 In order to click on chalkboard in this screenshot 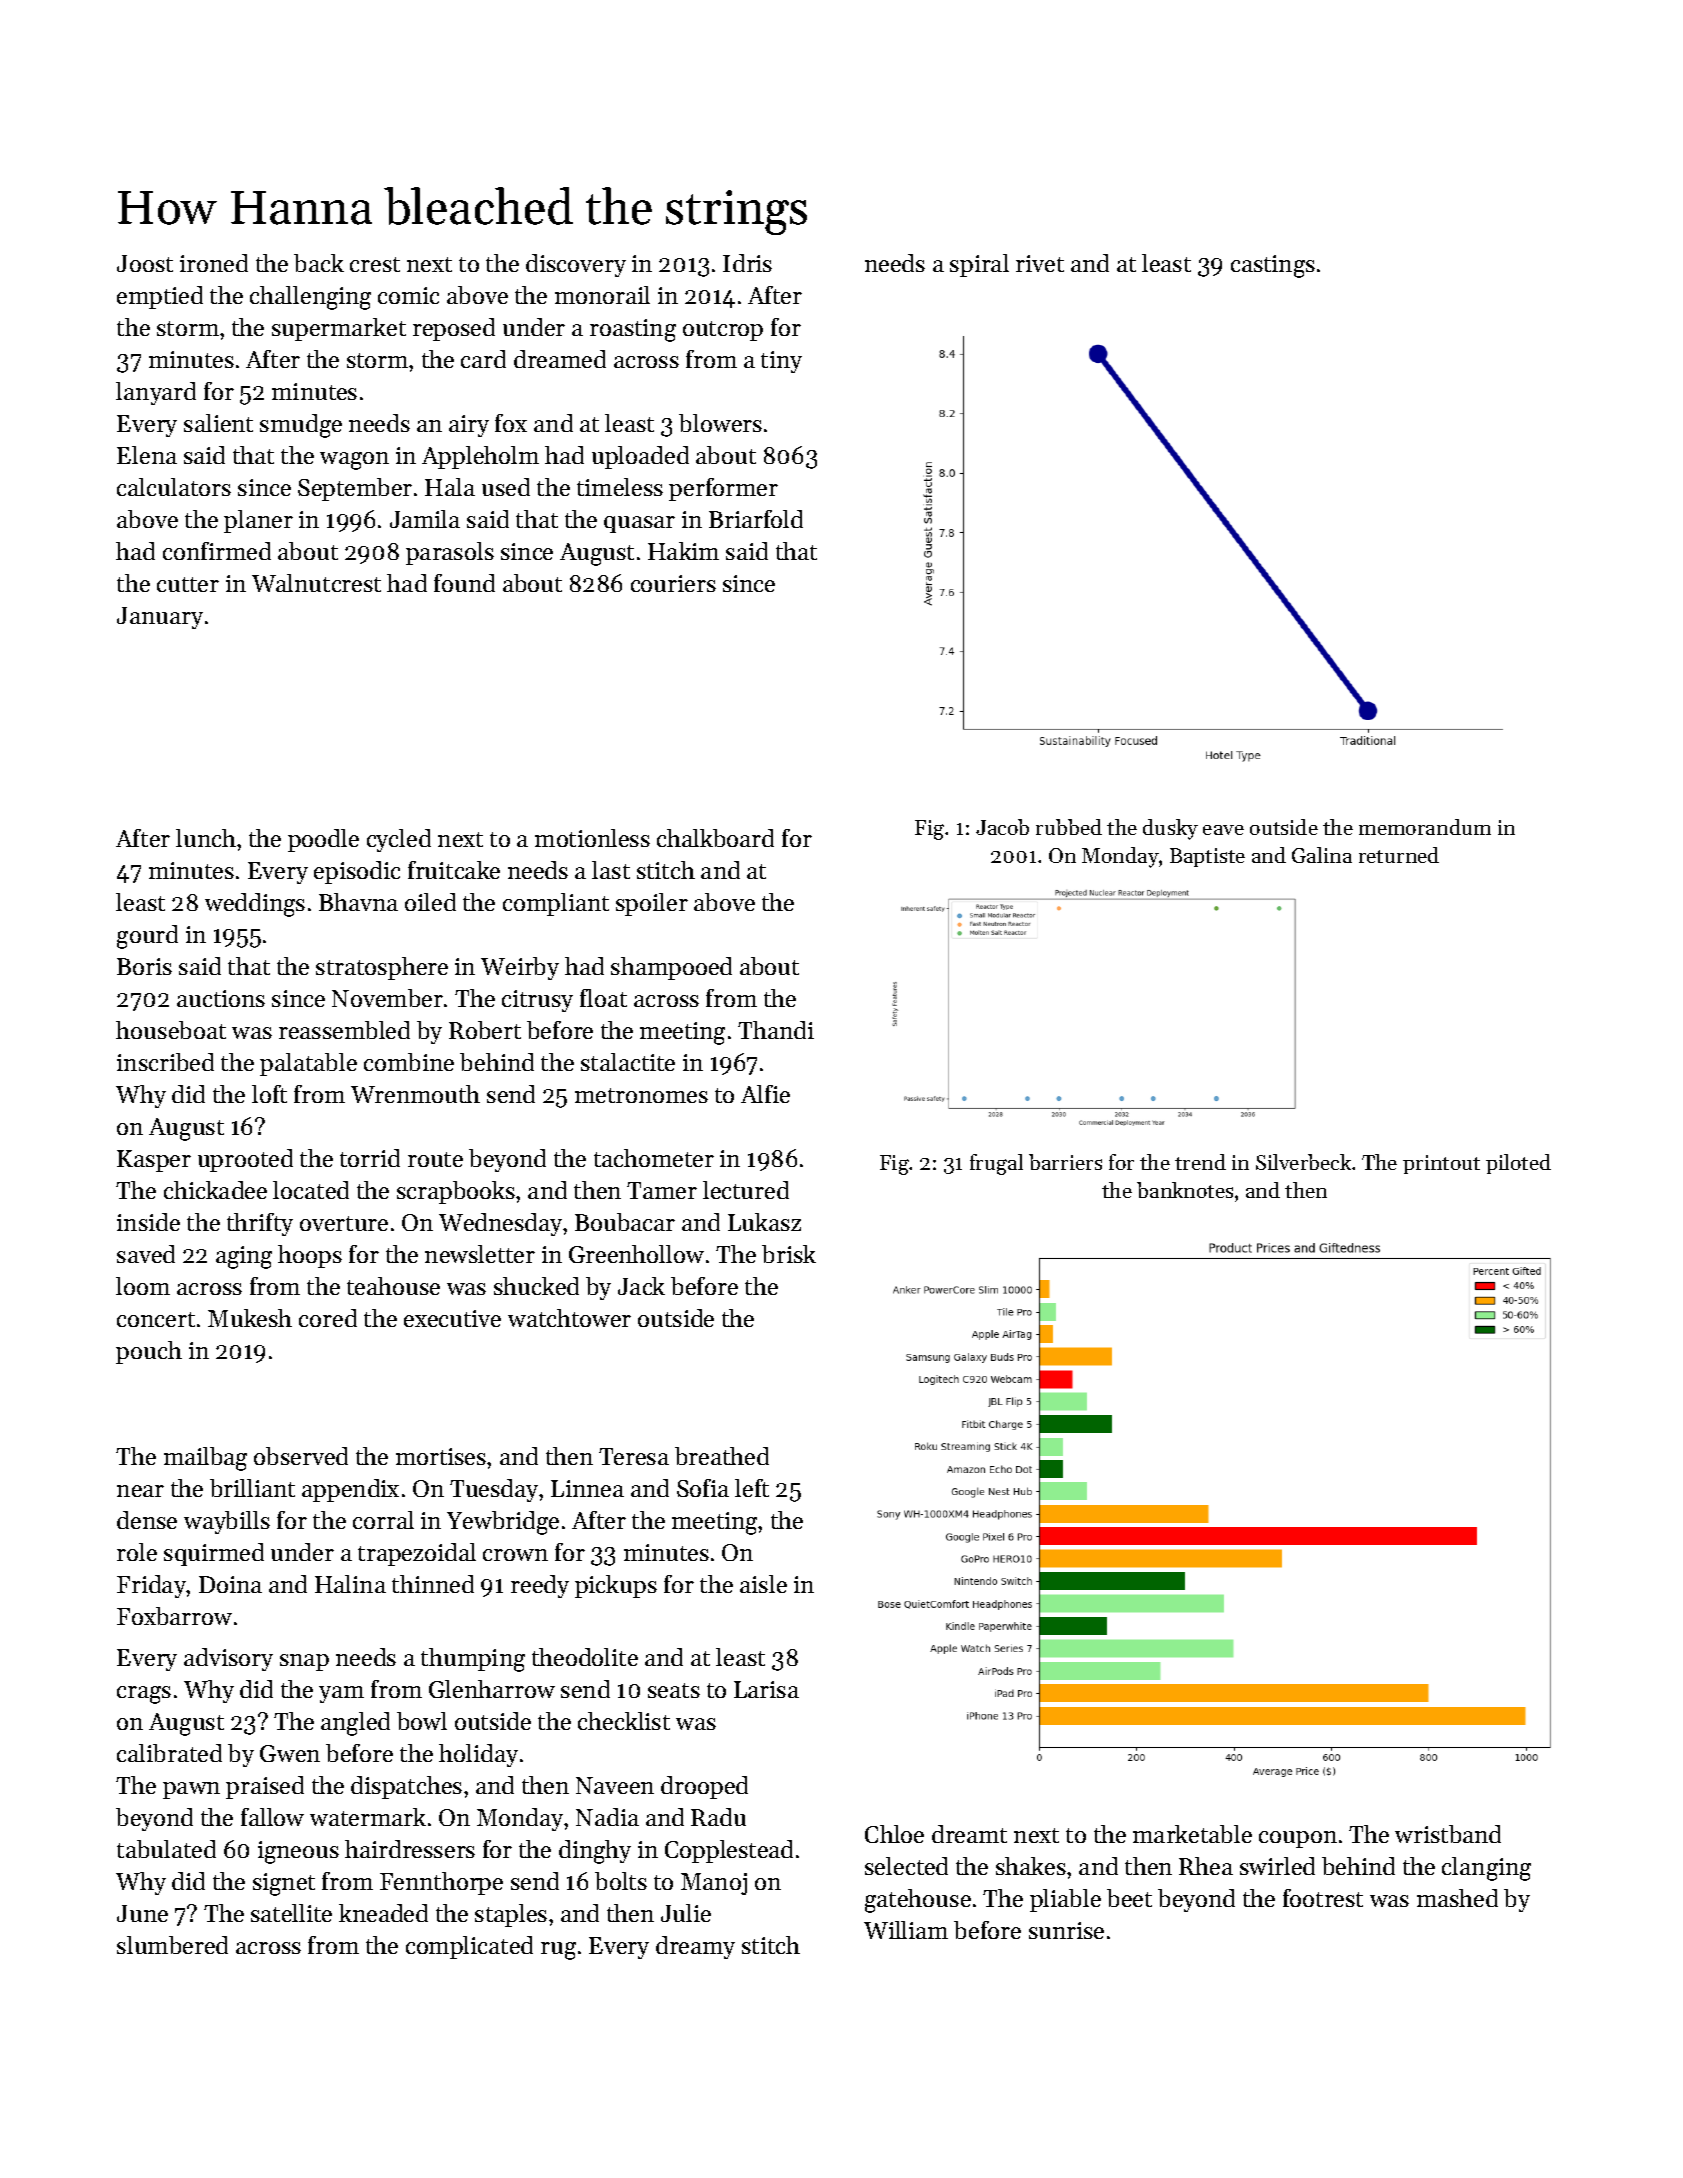, I will do `click(715, 838)`.
